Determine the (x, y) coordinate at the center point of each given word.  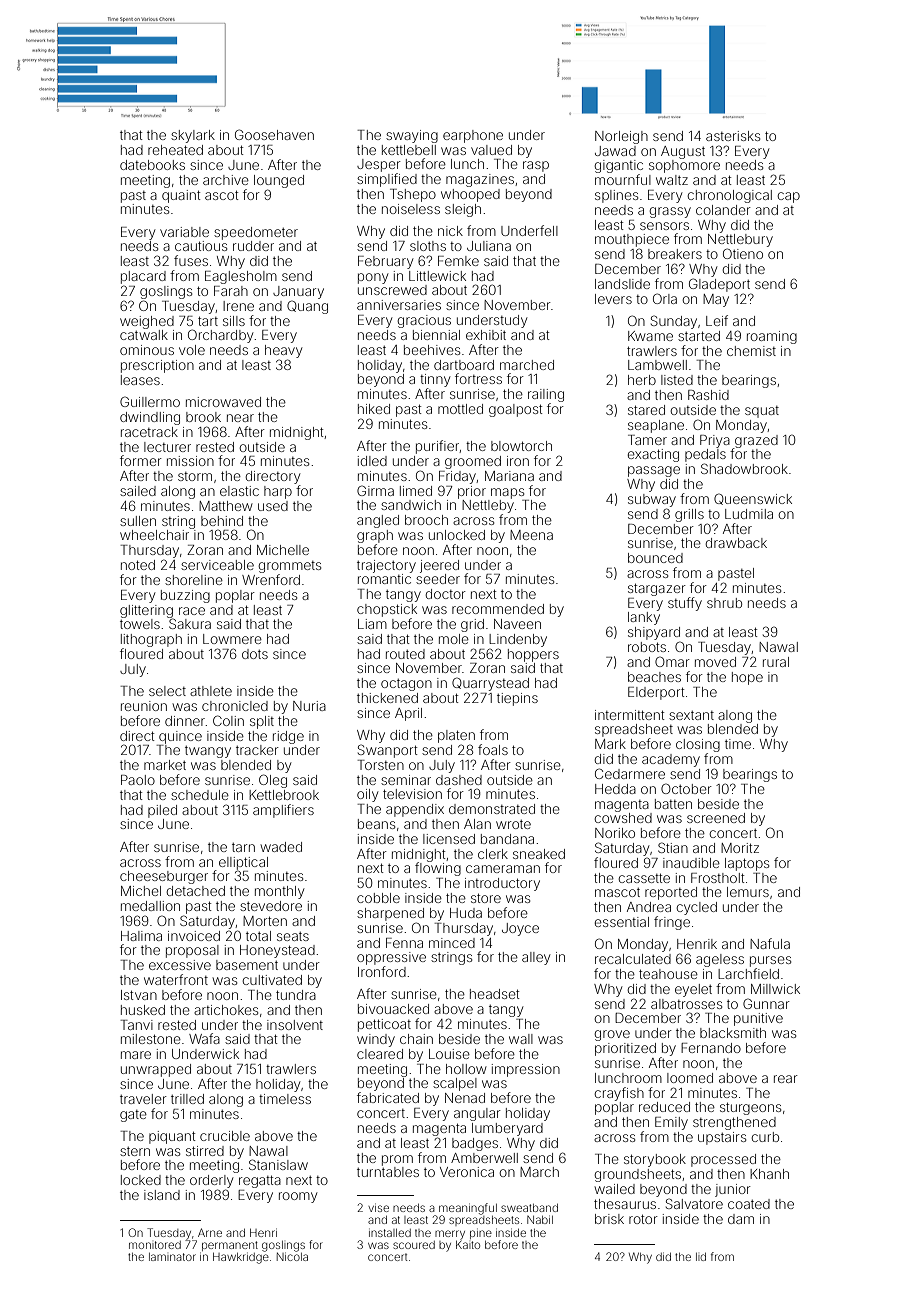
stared (646, 410)
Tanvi (137, 1025)
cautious (201, 246)
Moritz (740, 848)
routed (405, 654)
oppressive (391, 958)
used (273, 506)
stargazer (657, 589)
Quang (307, 307)
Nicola (292, 1256)
